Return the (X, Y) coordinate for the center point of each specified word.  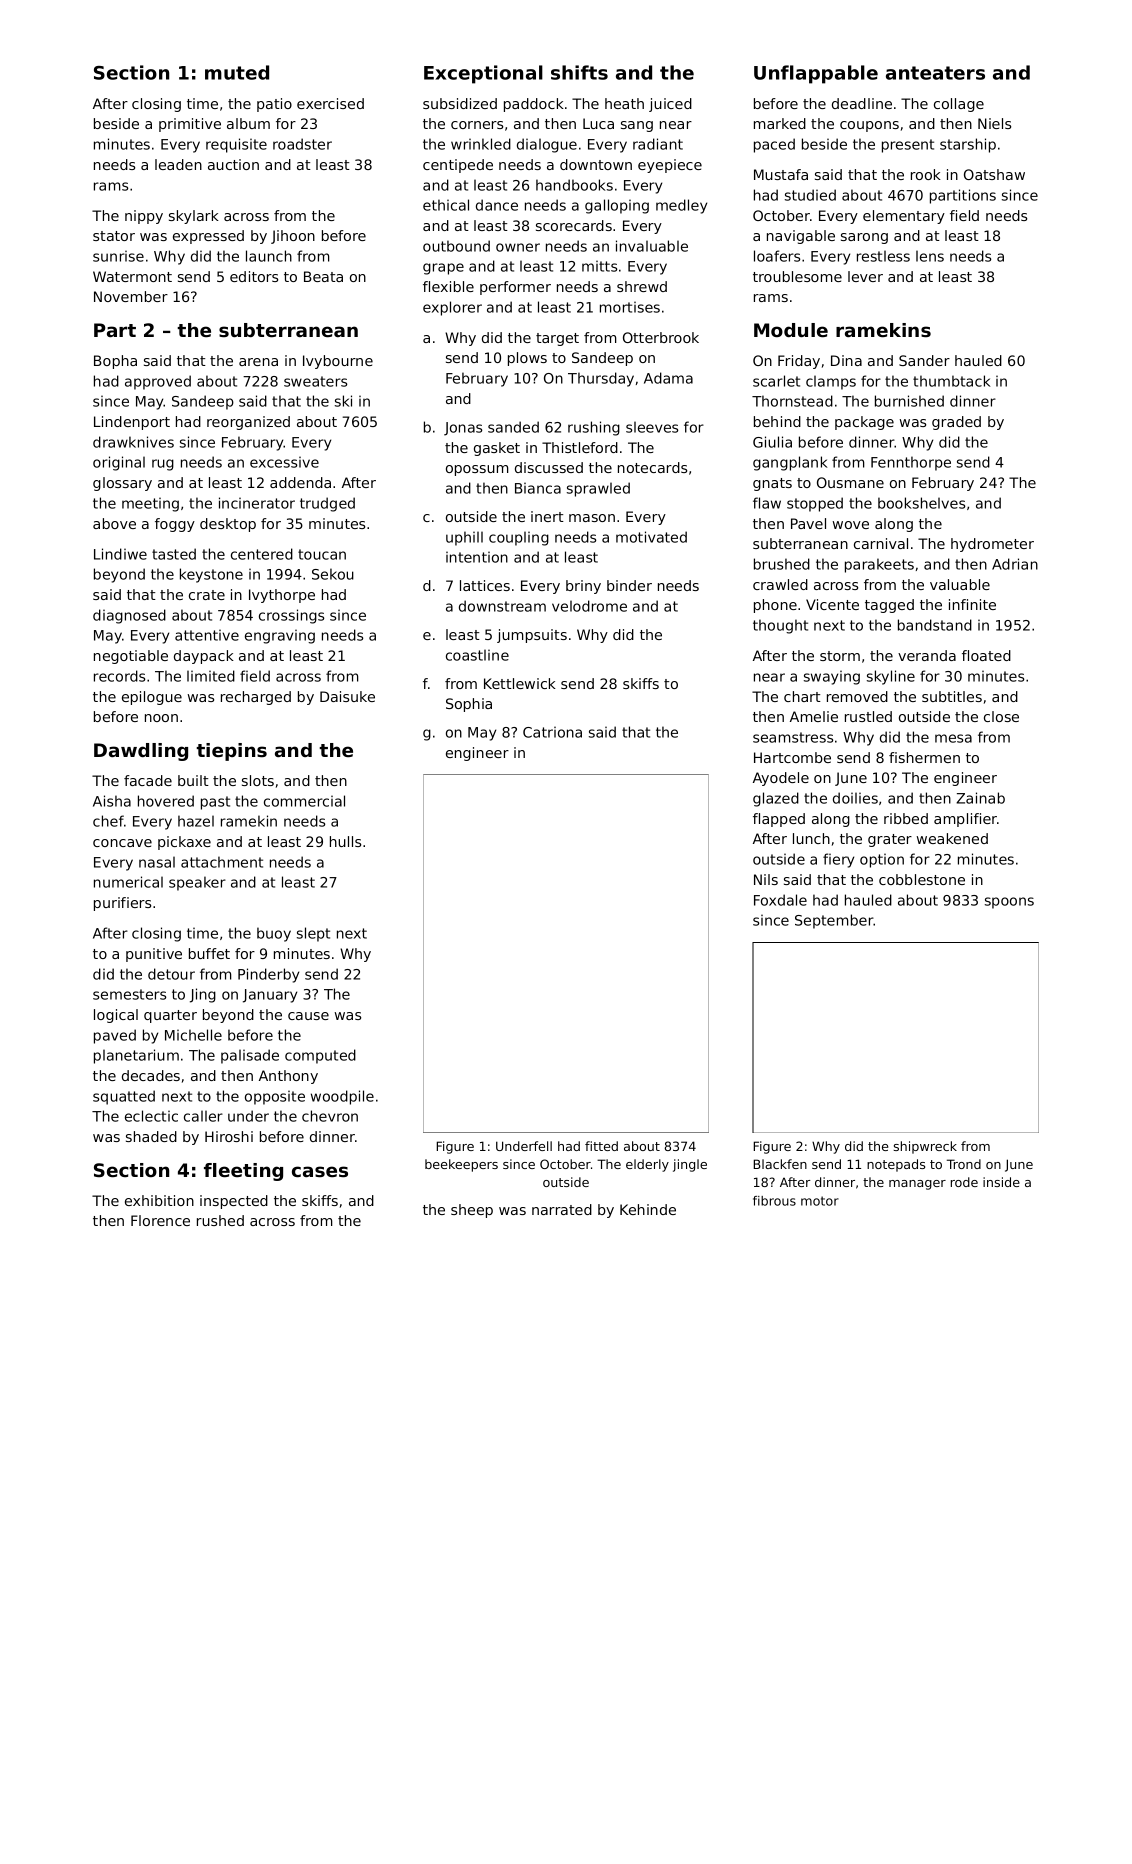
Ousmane (850, 482)
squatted (124, 1097)
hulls (345, 841)
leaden (178, 164)
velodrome (589, 606)
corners (477, 125)
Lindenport (132, 423)
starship (968, 145)
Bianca (538, 488)
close (1001, 716)
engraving (280, 636)
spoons (1009, 903)
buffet (209, 953)
